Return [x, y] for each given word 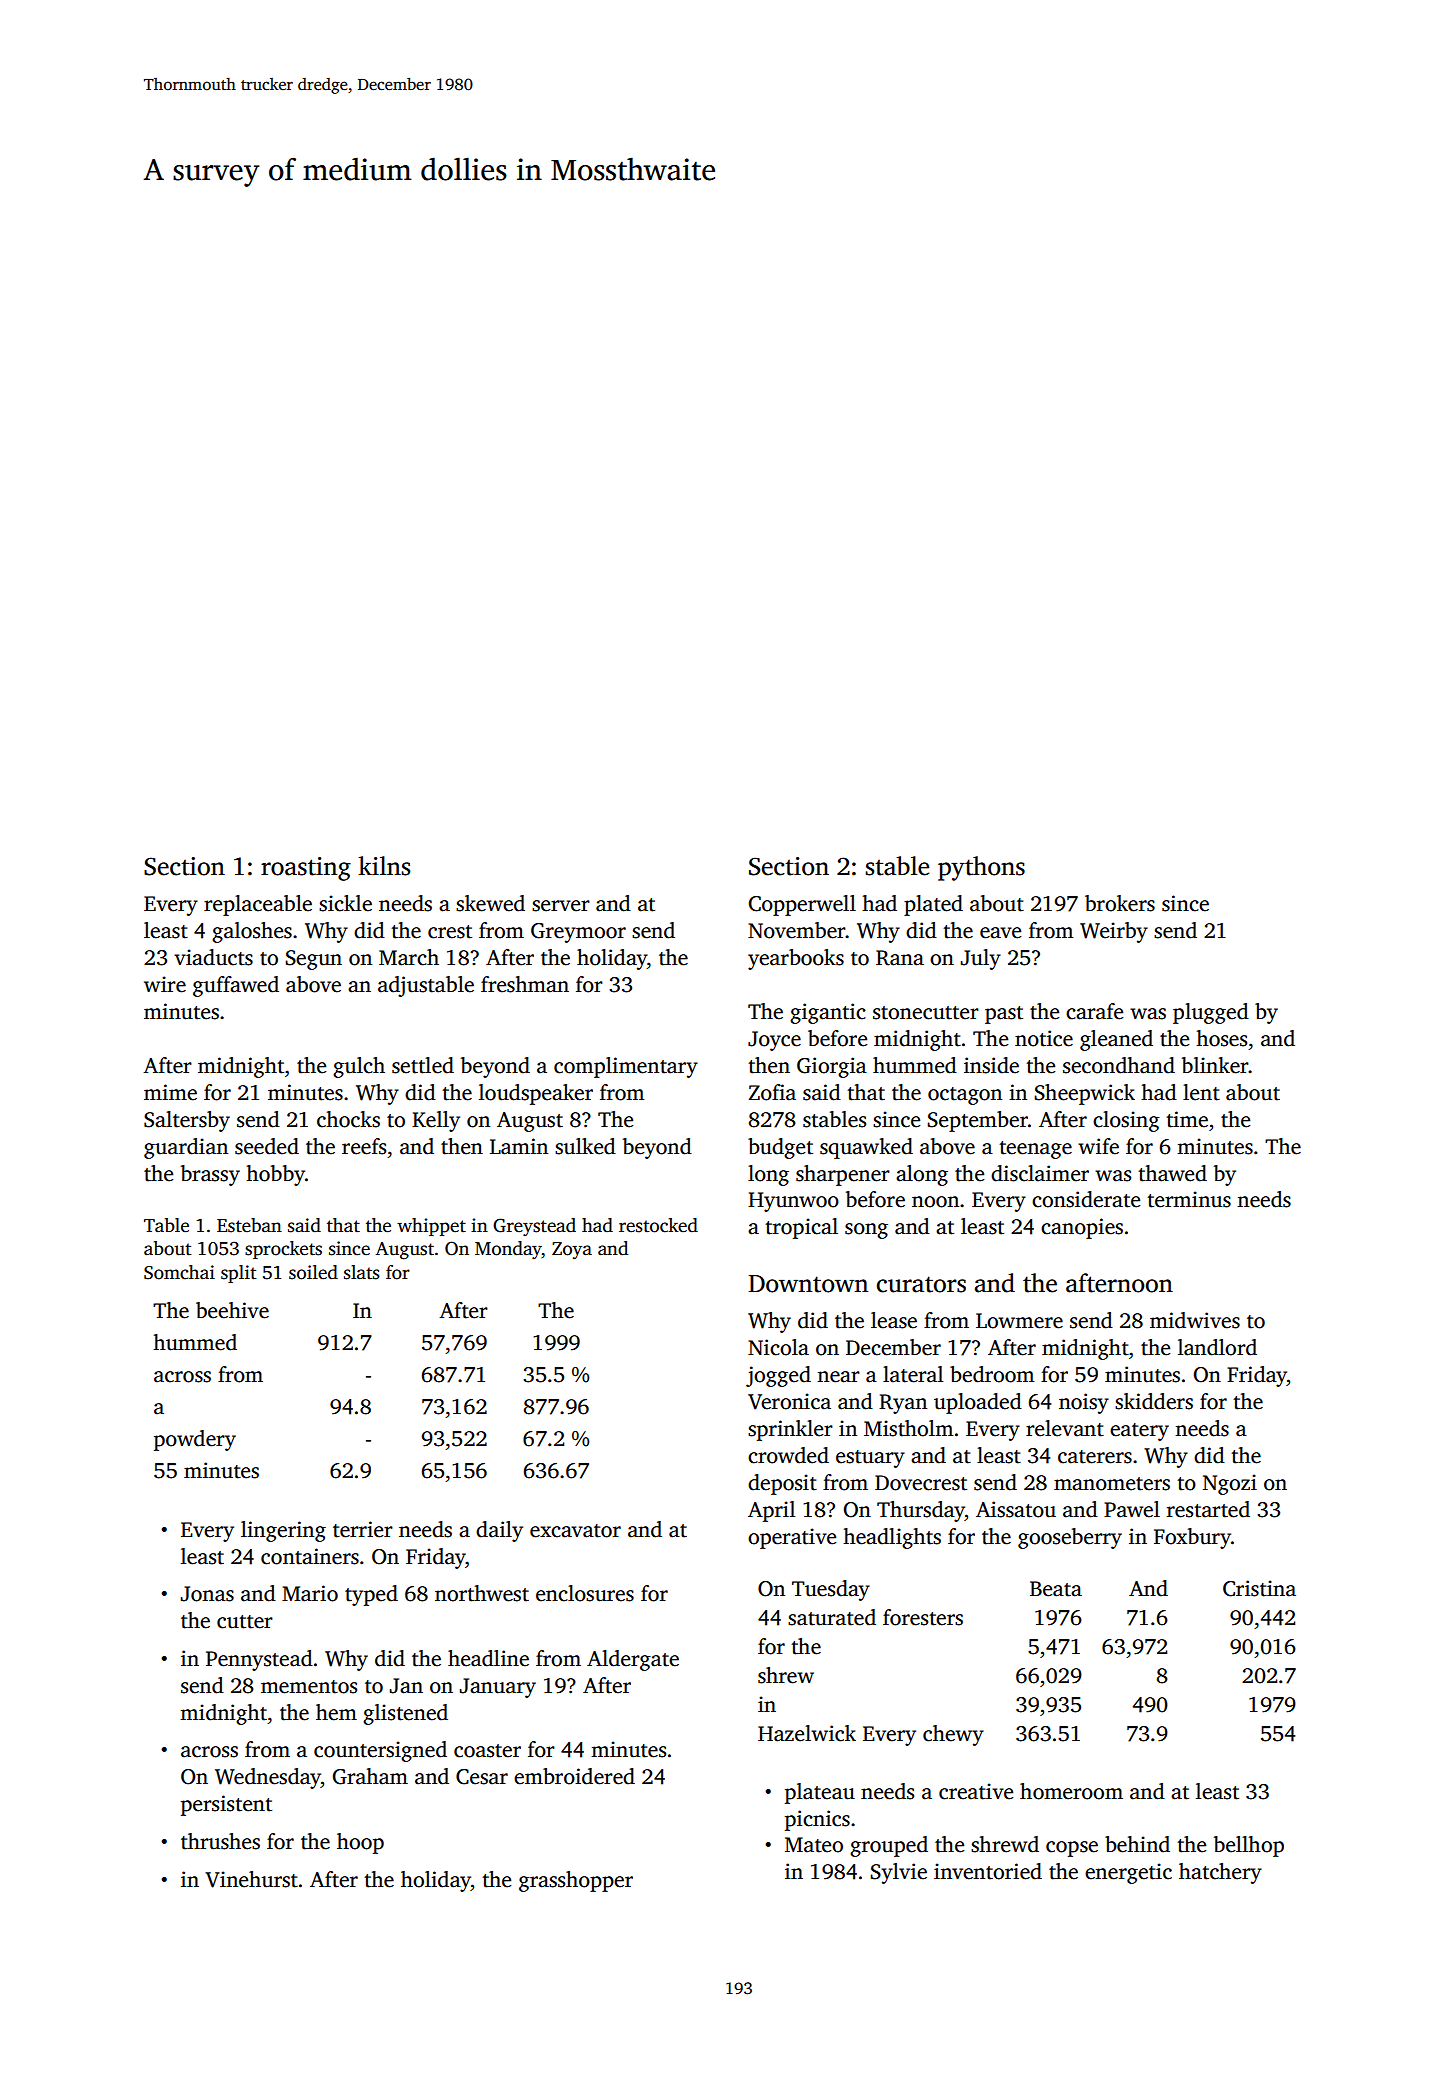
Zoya [572, 1250]
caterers [1095, 1457]
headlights [892, 1538]
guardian [186, 1148]
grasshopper [576, 1881]
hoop [360, 1843]
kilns [384, 866]
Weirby [1114, 932]
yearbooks [796, 959]
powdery [195, 1440]
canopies [1082, 1228]
